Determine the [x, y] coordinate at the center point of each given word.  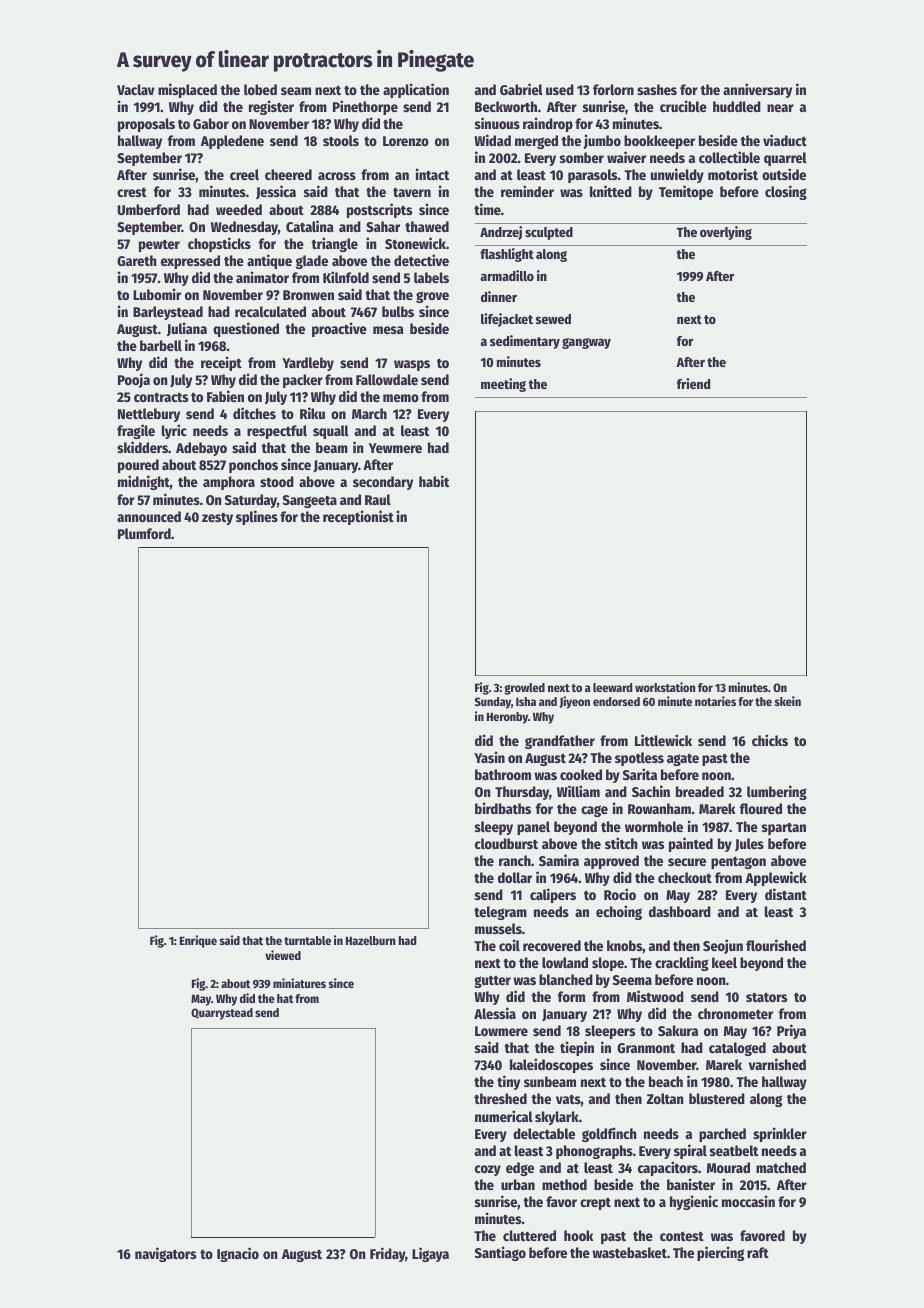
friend [693, 383]
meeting [503, 385]
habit [434, 481]
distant [786, 894]
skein [788, 701]
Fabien [225, 396]
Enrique [198, 941]
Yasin [489, 757]
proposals [146, 125]
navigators [165, 1254]
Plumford [144, 533]
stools [341, 140]
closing [786, 192]
